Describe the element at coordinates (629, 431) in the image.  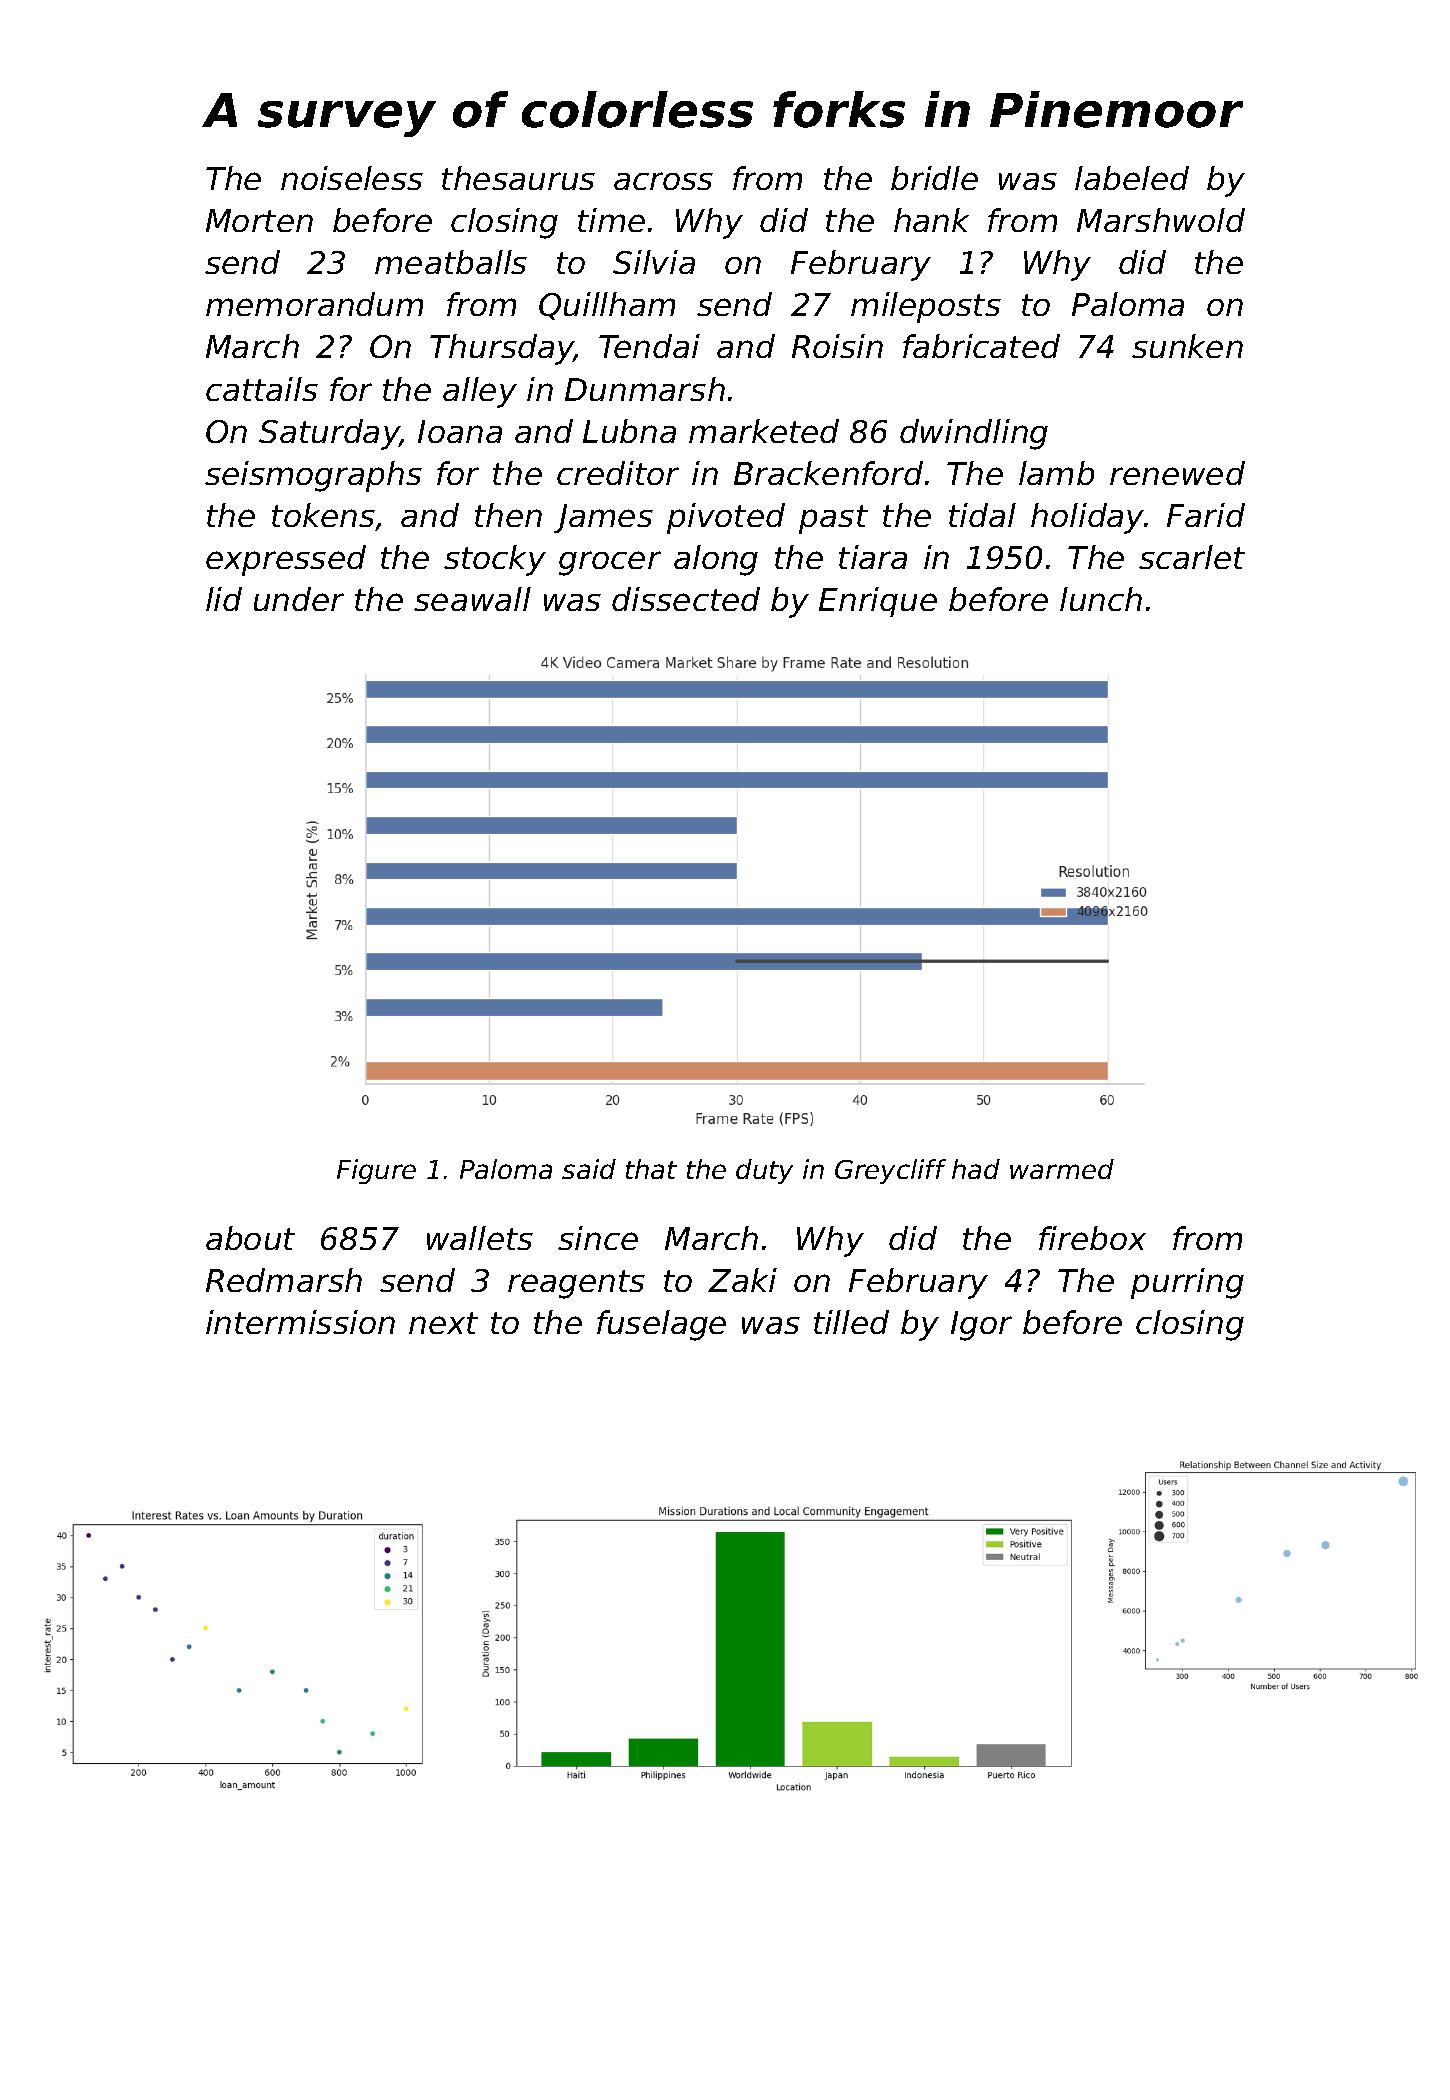
I see `Lubna` at that location.
